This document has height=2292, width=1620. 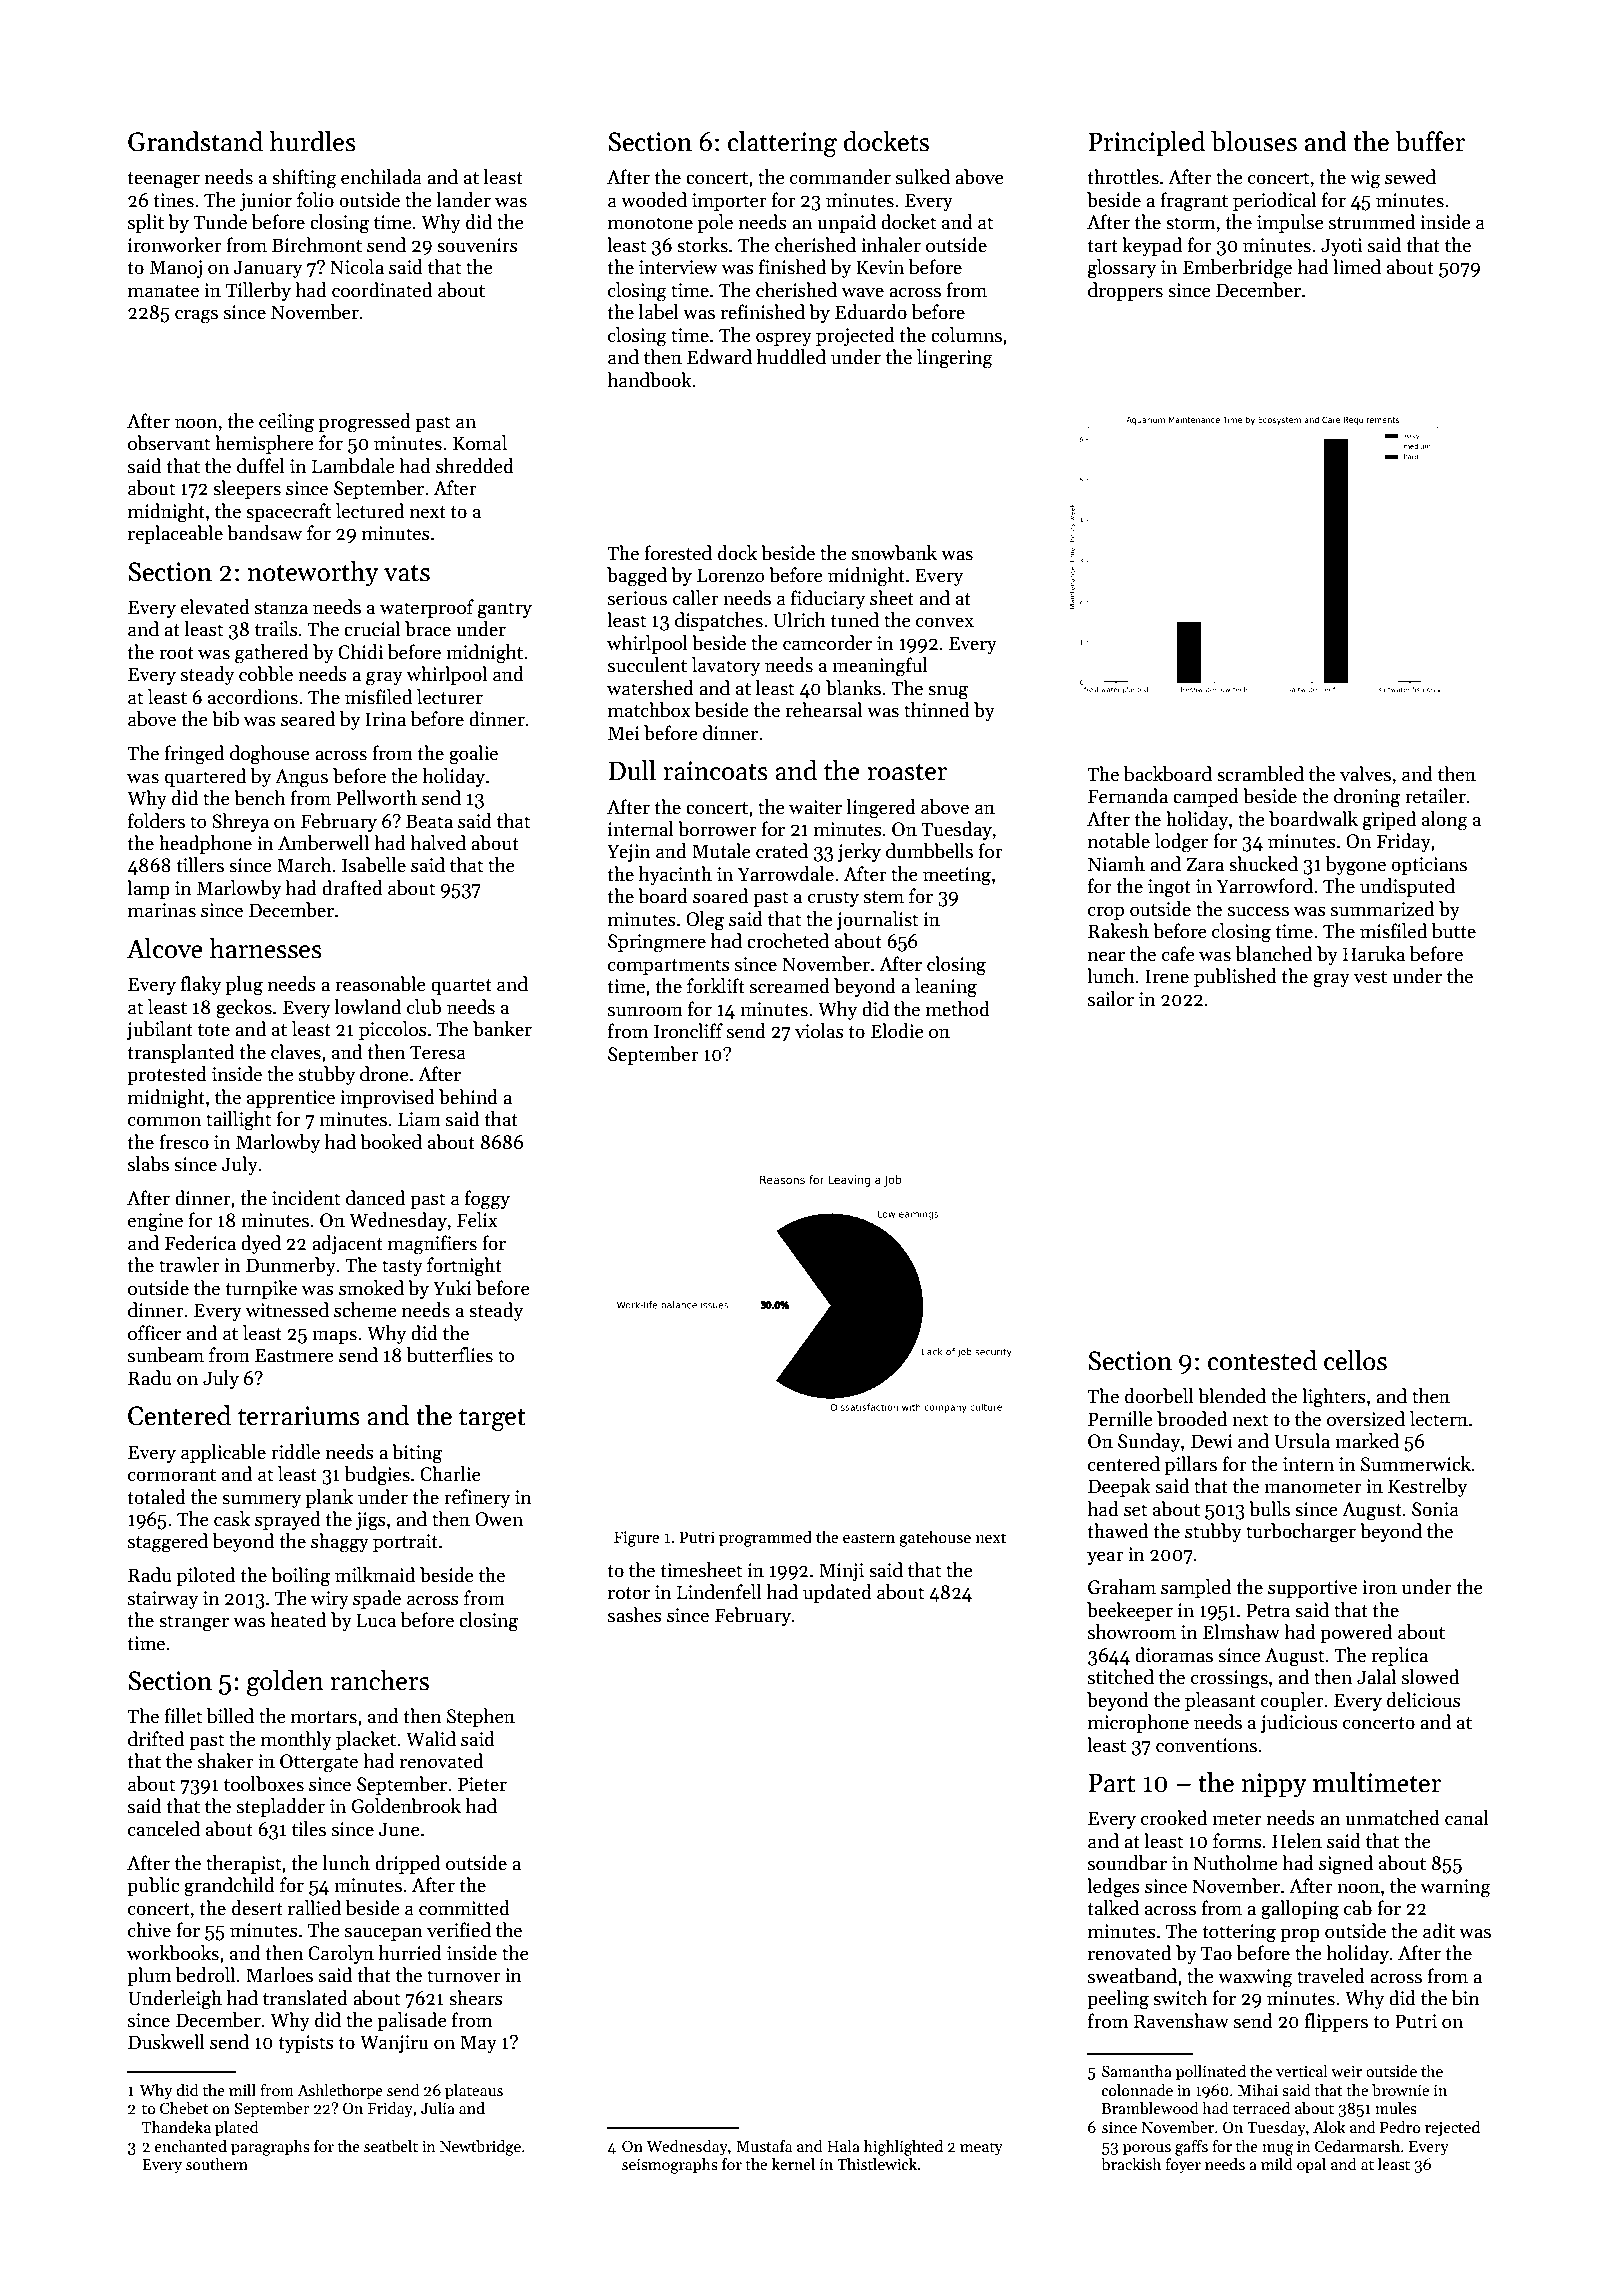 I want to click on taillight, so click(x=238, y=1121).
